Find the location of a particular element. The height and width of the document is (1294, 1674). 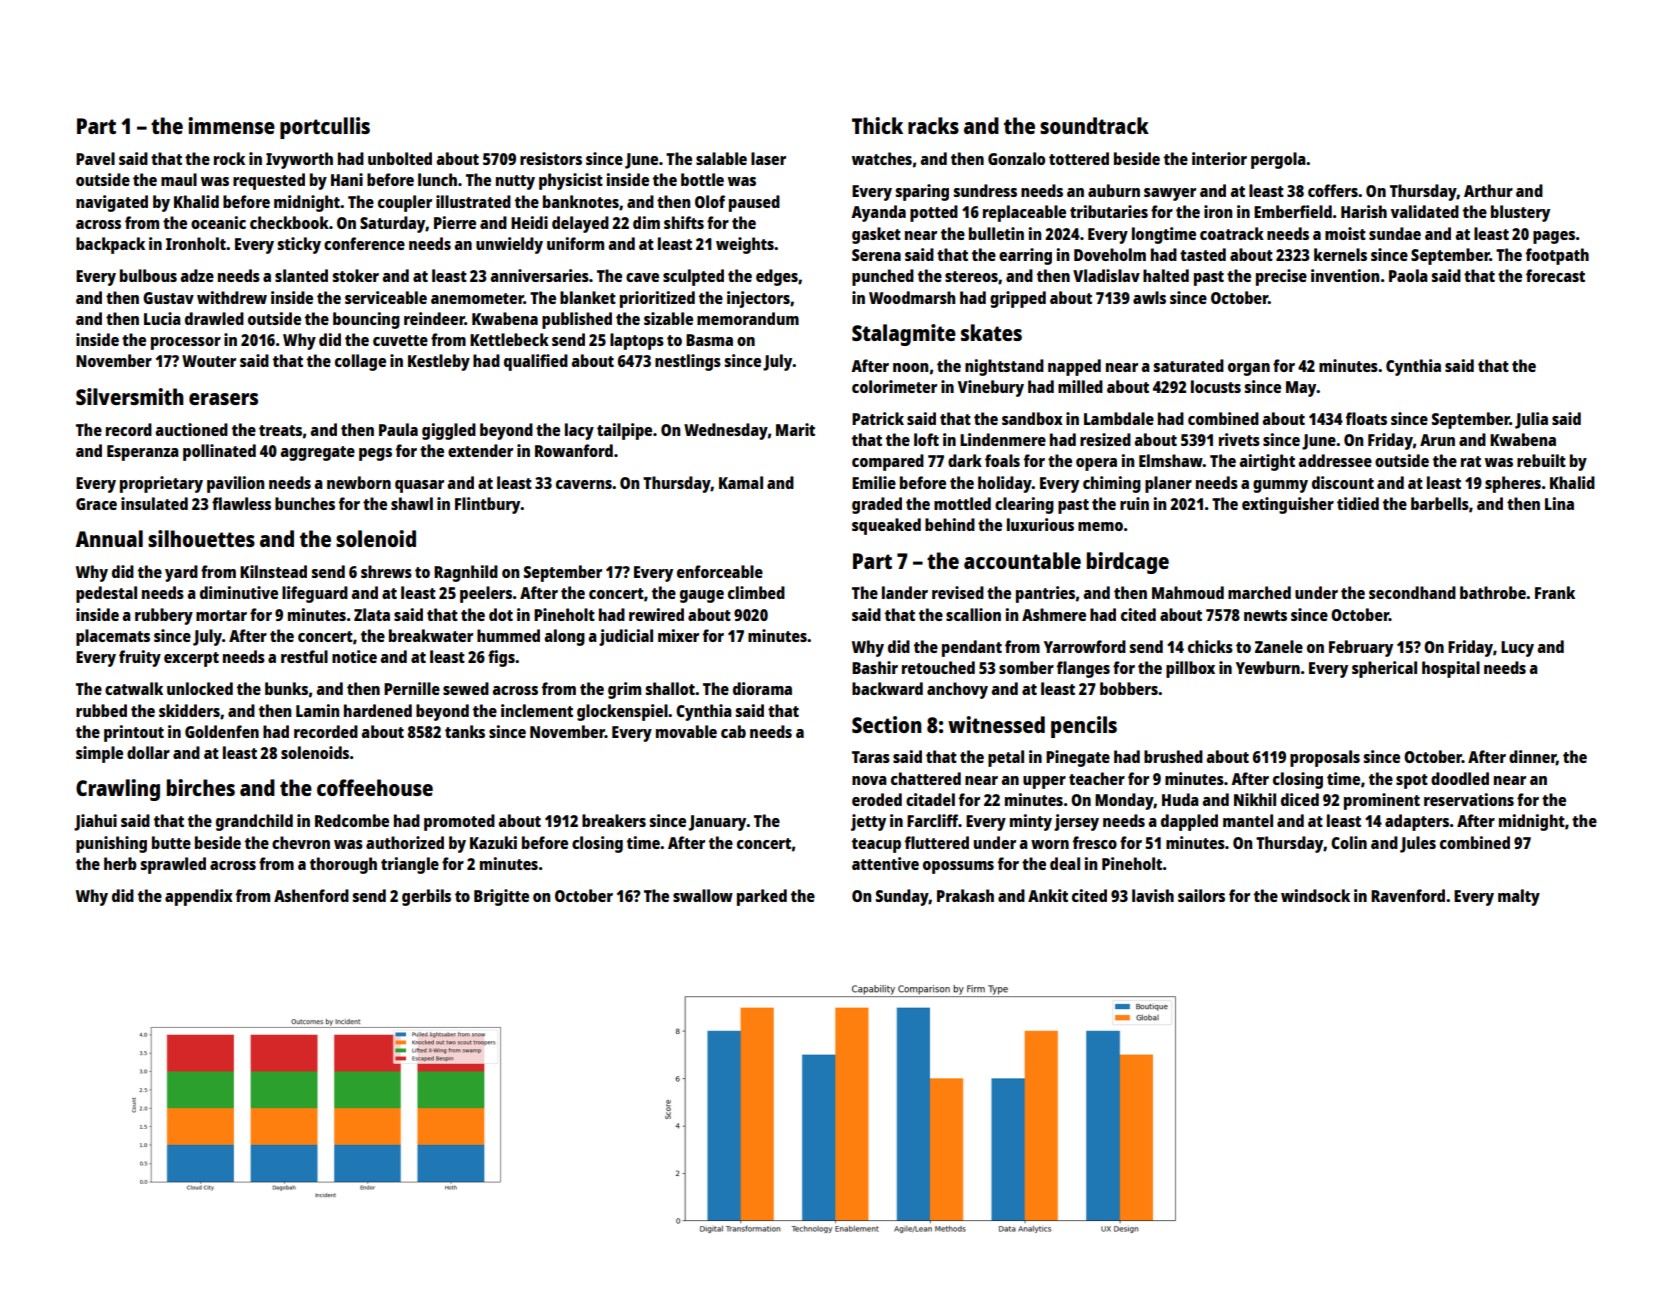

soundtrack is located at coordinates (1094, 125).
